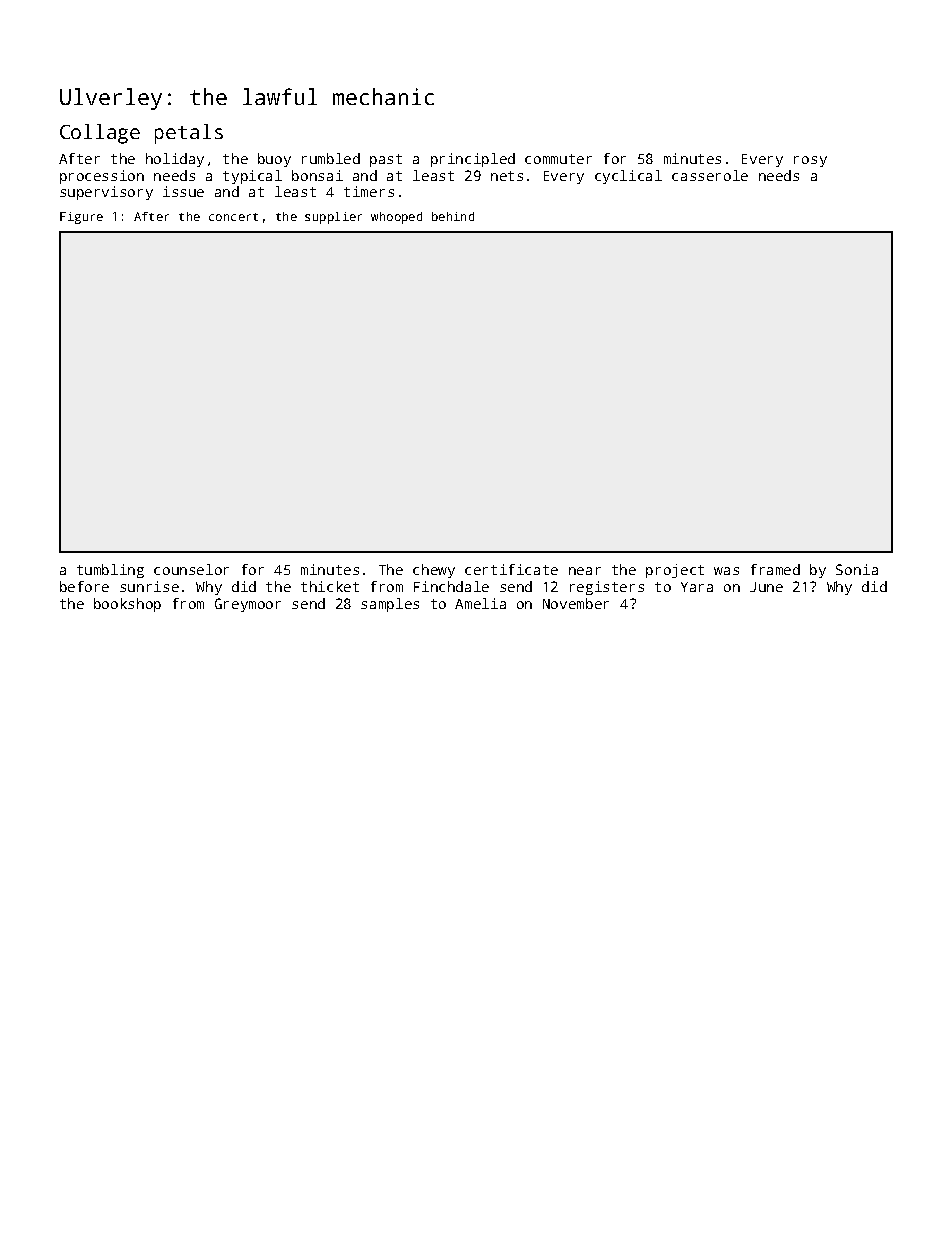 The width and height of the document is (952, 1233). I want to click on petals, so click(189, 134).
